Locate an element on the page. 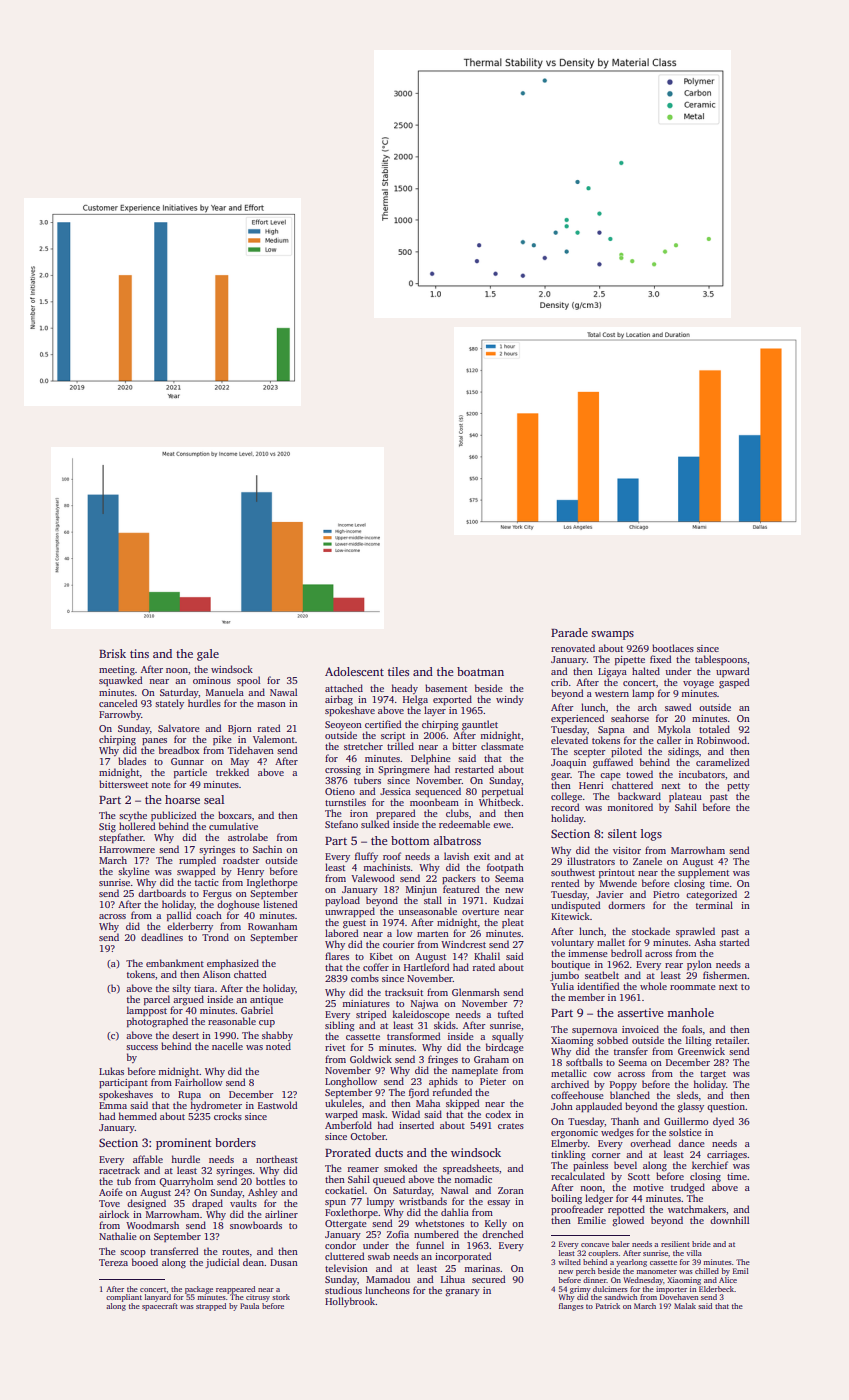  Amberfold is located at coordinates (348, 1125).
